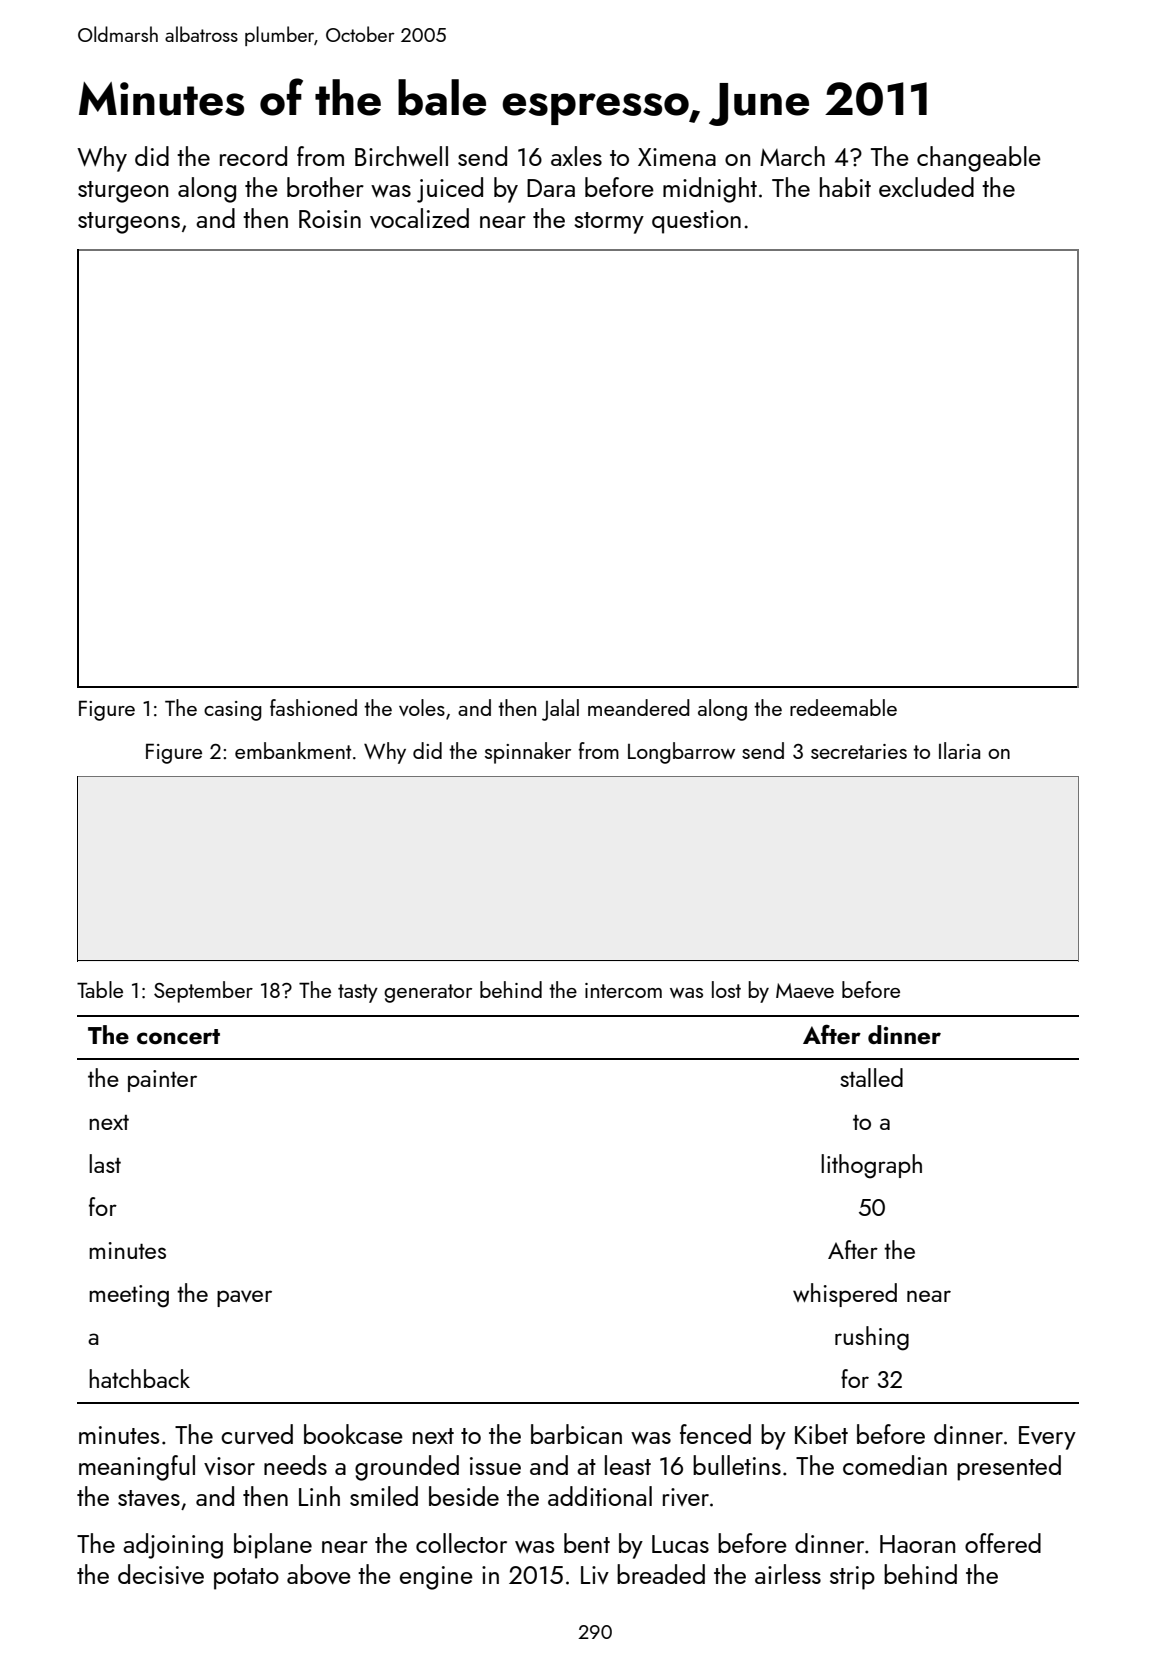 The width and height of the screenshot is (1156, 1674). What do you see at coordinates (233, 711) in the screenshot?
I see `casing` at bounding box center [233, 711].
